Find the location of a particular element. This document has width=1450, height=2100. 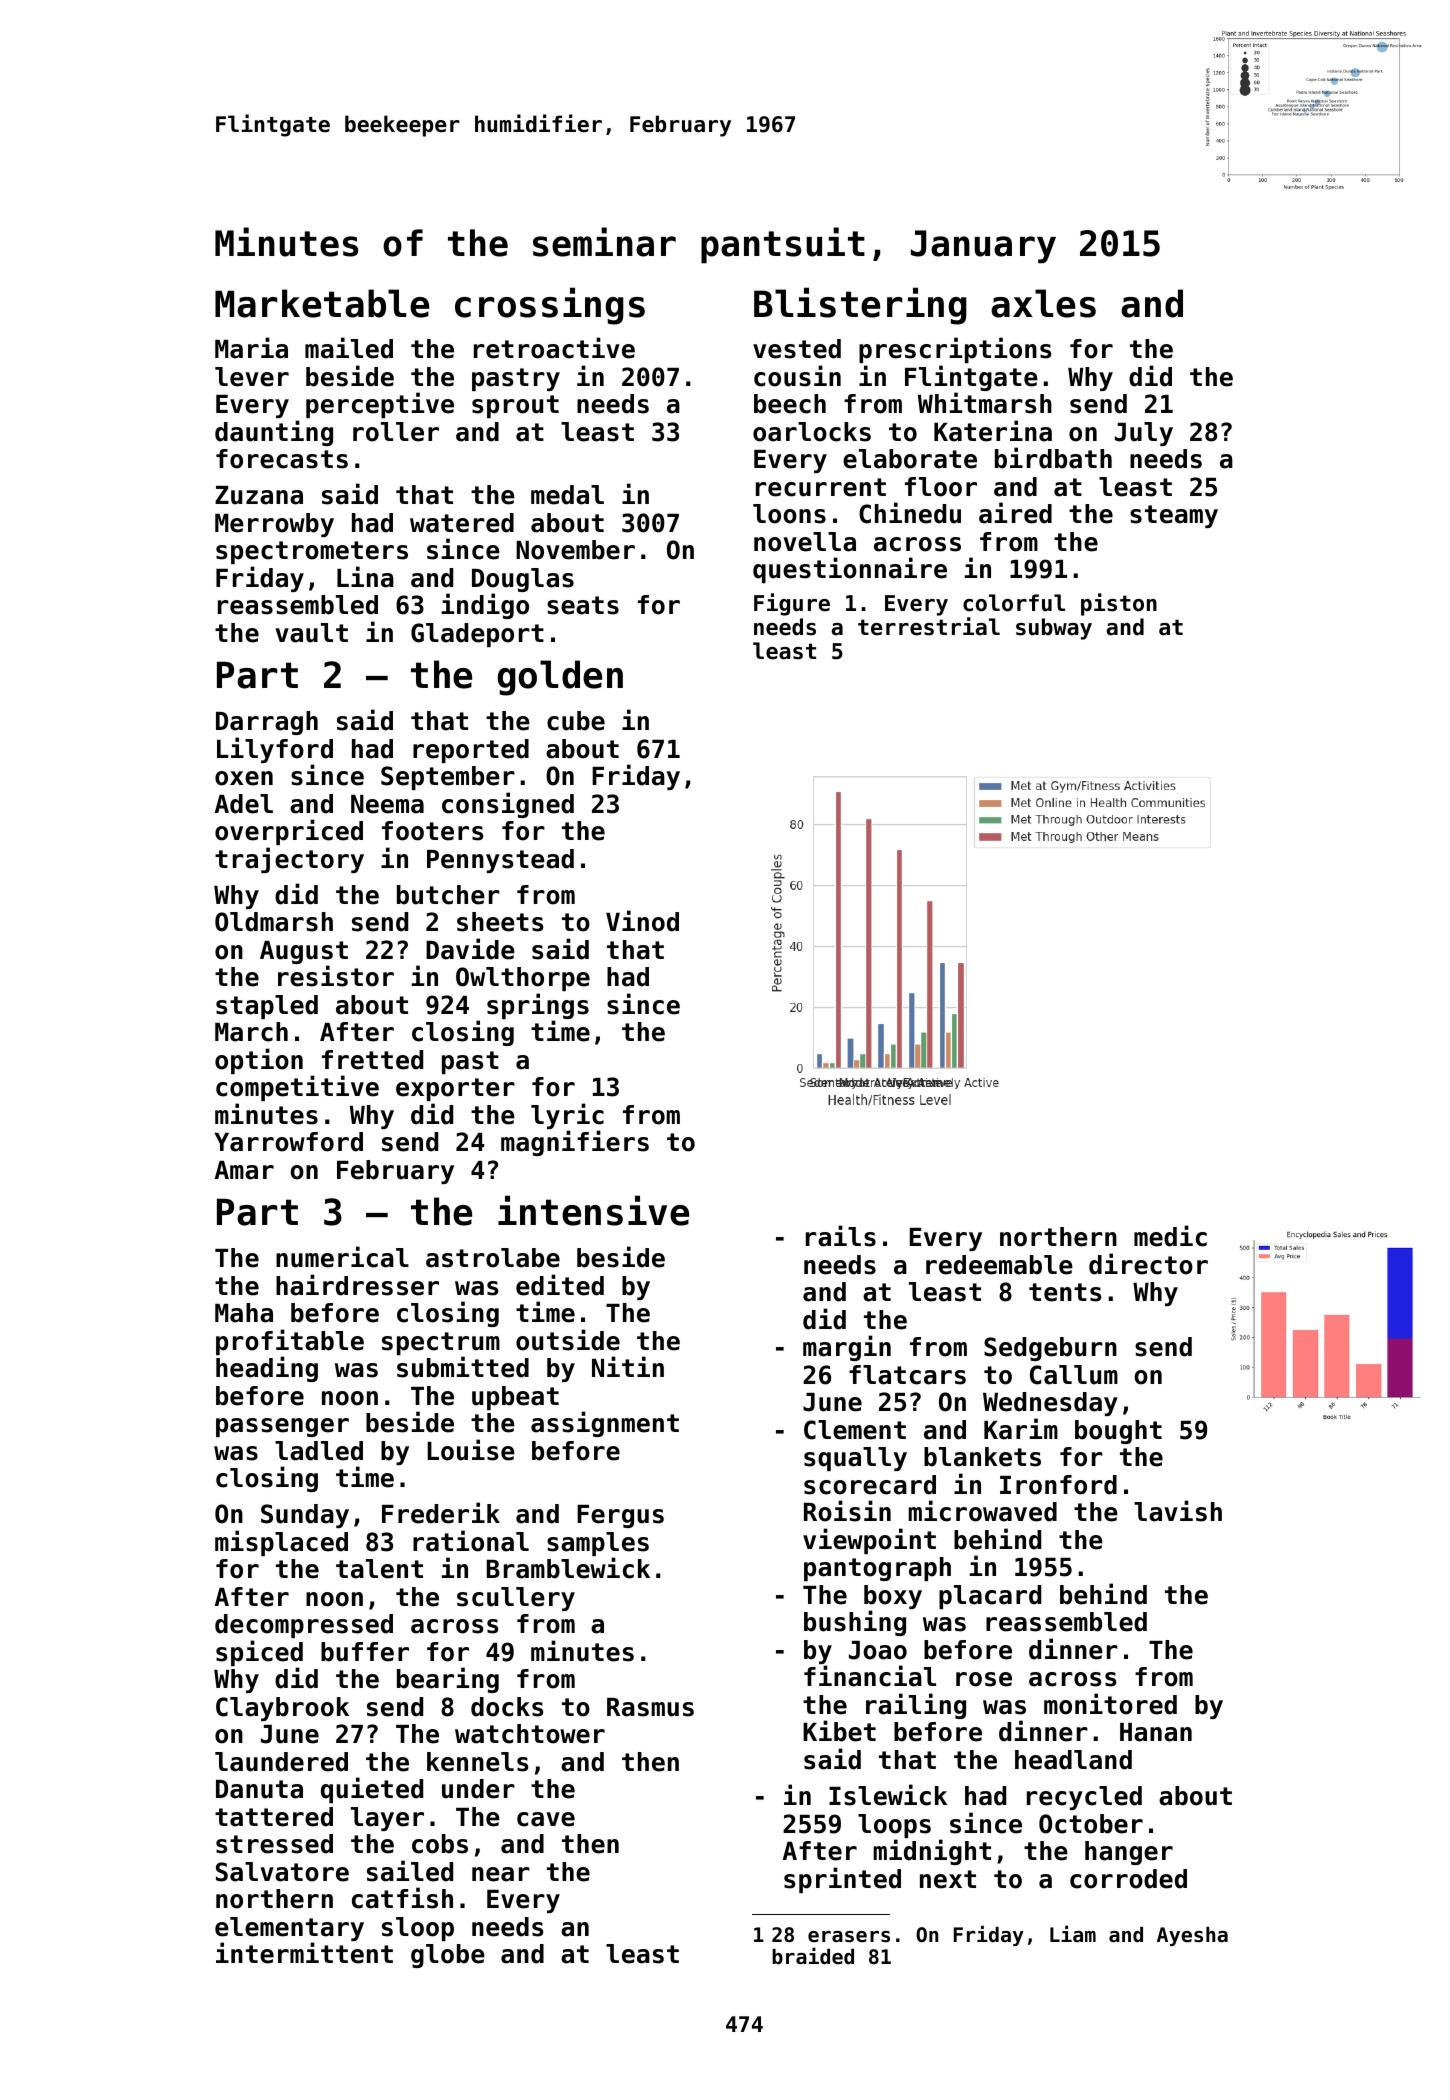

redeemable is located at coordinates (999, 1265).
